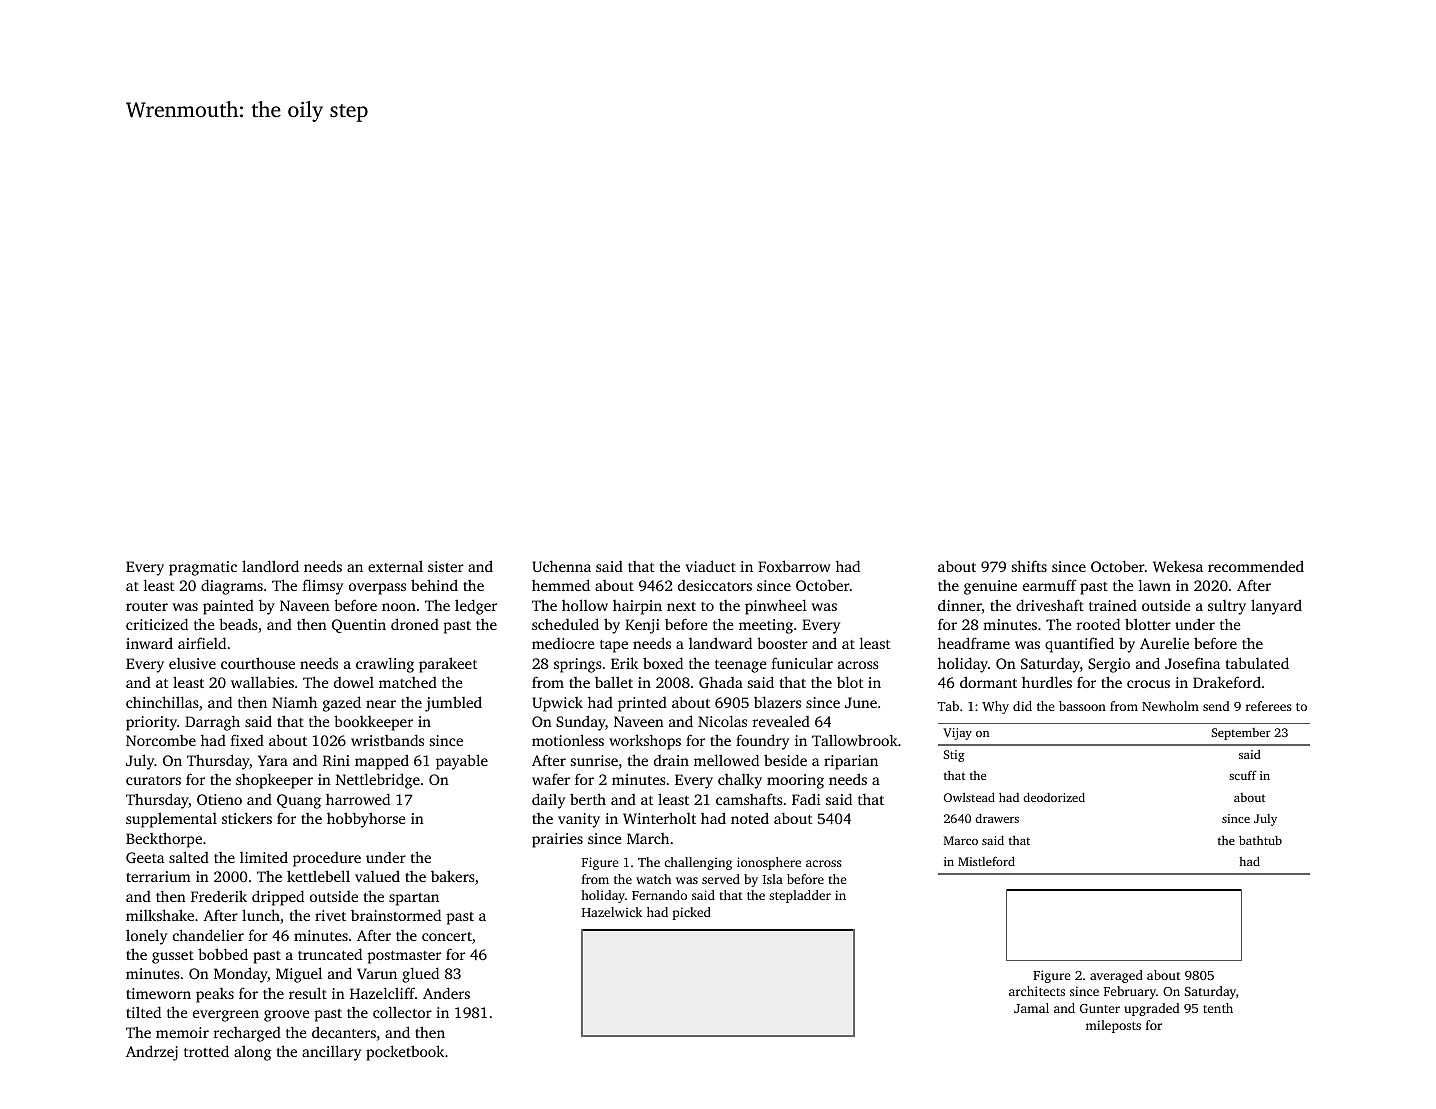 The width and height of the document is (1436, 1109). What do you see at coordinates (681, 606) in the document?
I see `next` at bounding box center [681, 606].
